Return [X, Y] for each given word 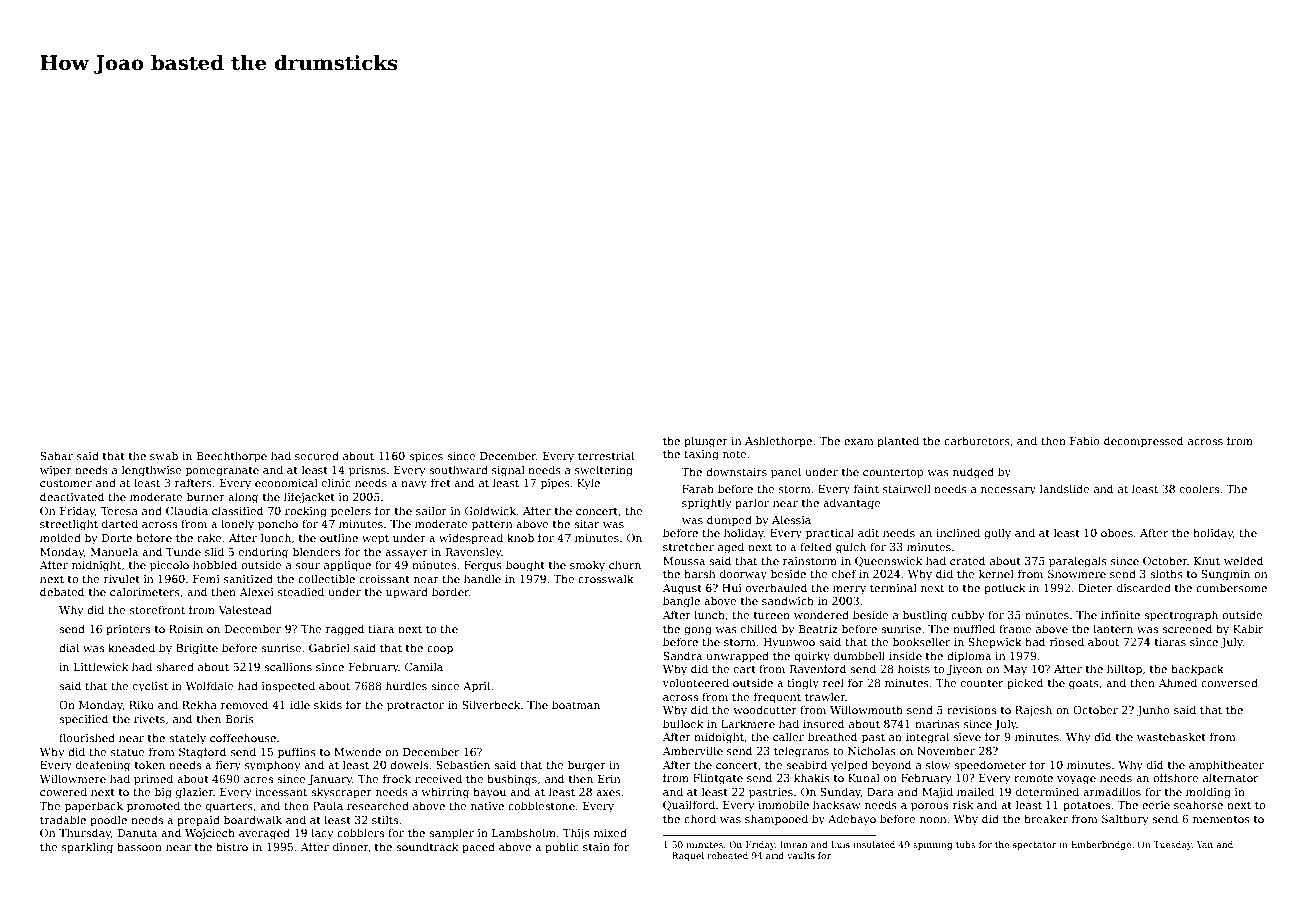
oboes [1117, 532]
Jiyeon [964, 670]
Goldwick [490, 510]
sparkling [87, 848]
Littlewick [101, 666]
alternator [1230, 777]
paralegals [1078, 562]
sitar [586, 524]
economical [286, 482]
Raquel [688, 856]
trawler [825, 696]
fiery [228, 766]
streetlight [69, 525]
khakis [812, 777]
